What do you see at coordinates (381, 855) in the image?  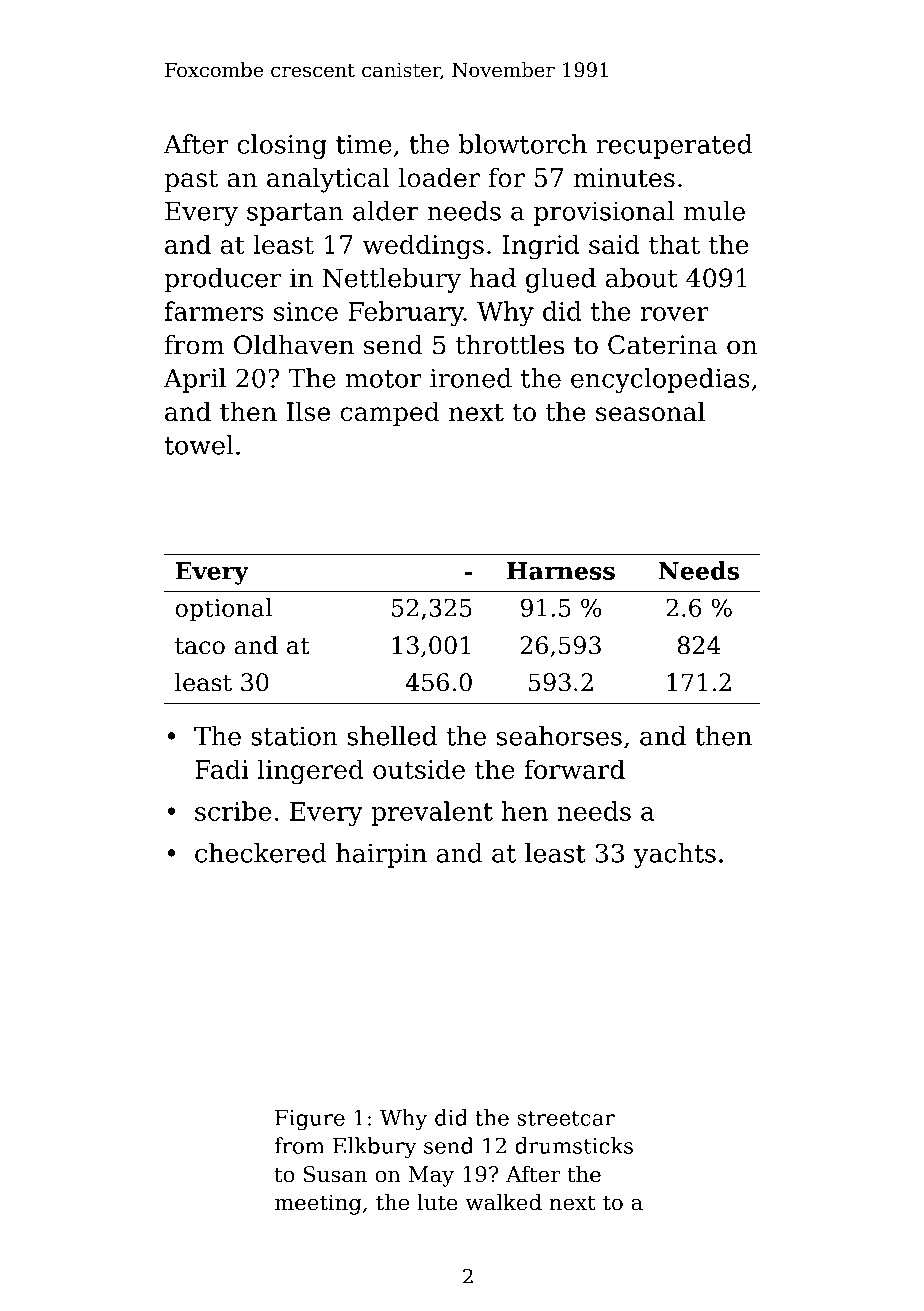 I see `hairpin` at bounding box center [381, 855].
